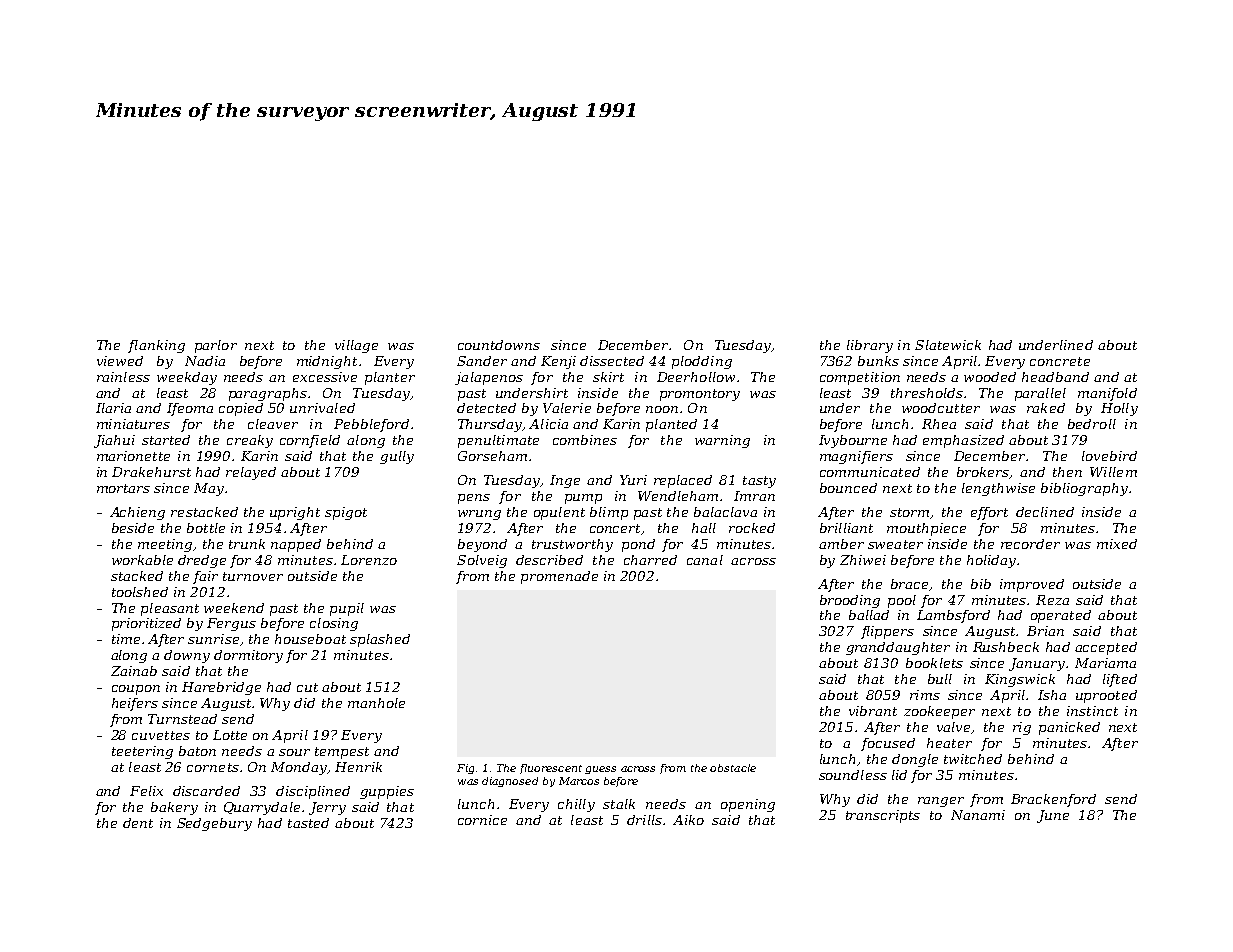  Describe the element at coordinates (608, 377) in the image. I see `skirt` at that location.
